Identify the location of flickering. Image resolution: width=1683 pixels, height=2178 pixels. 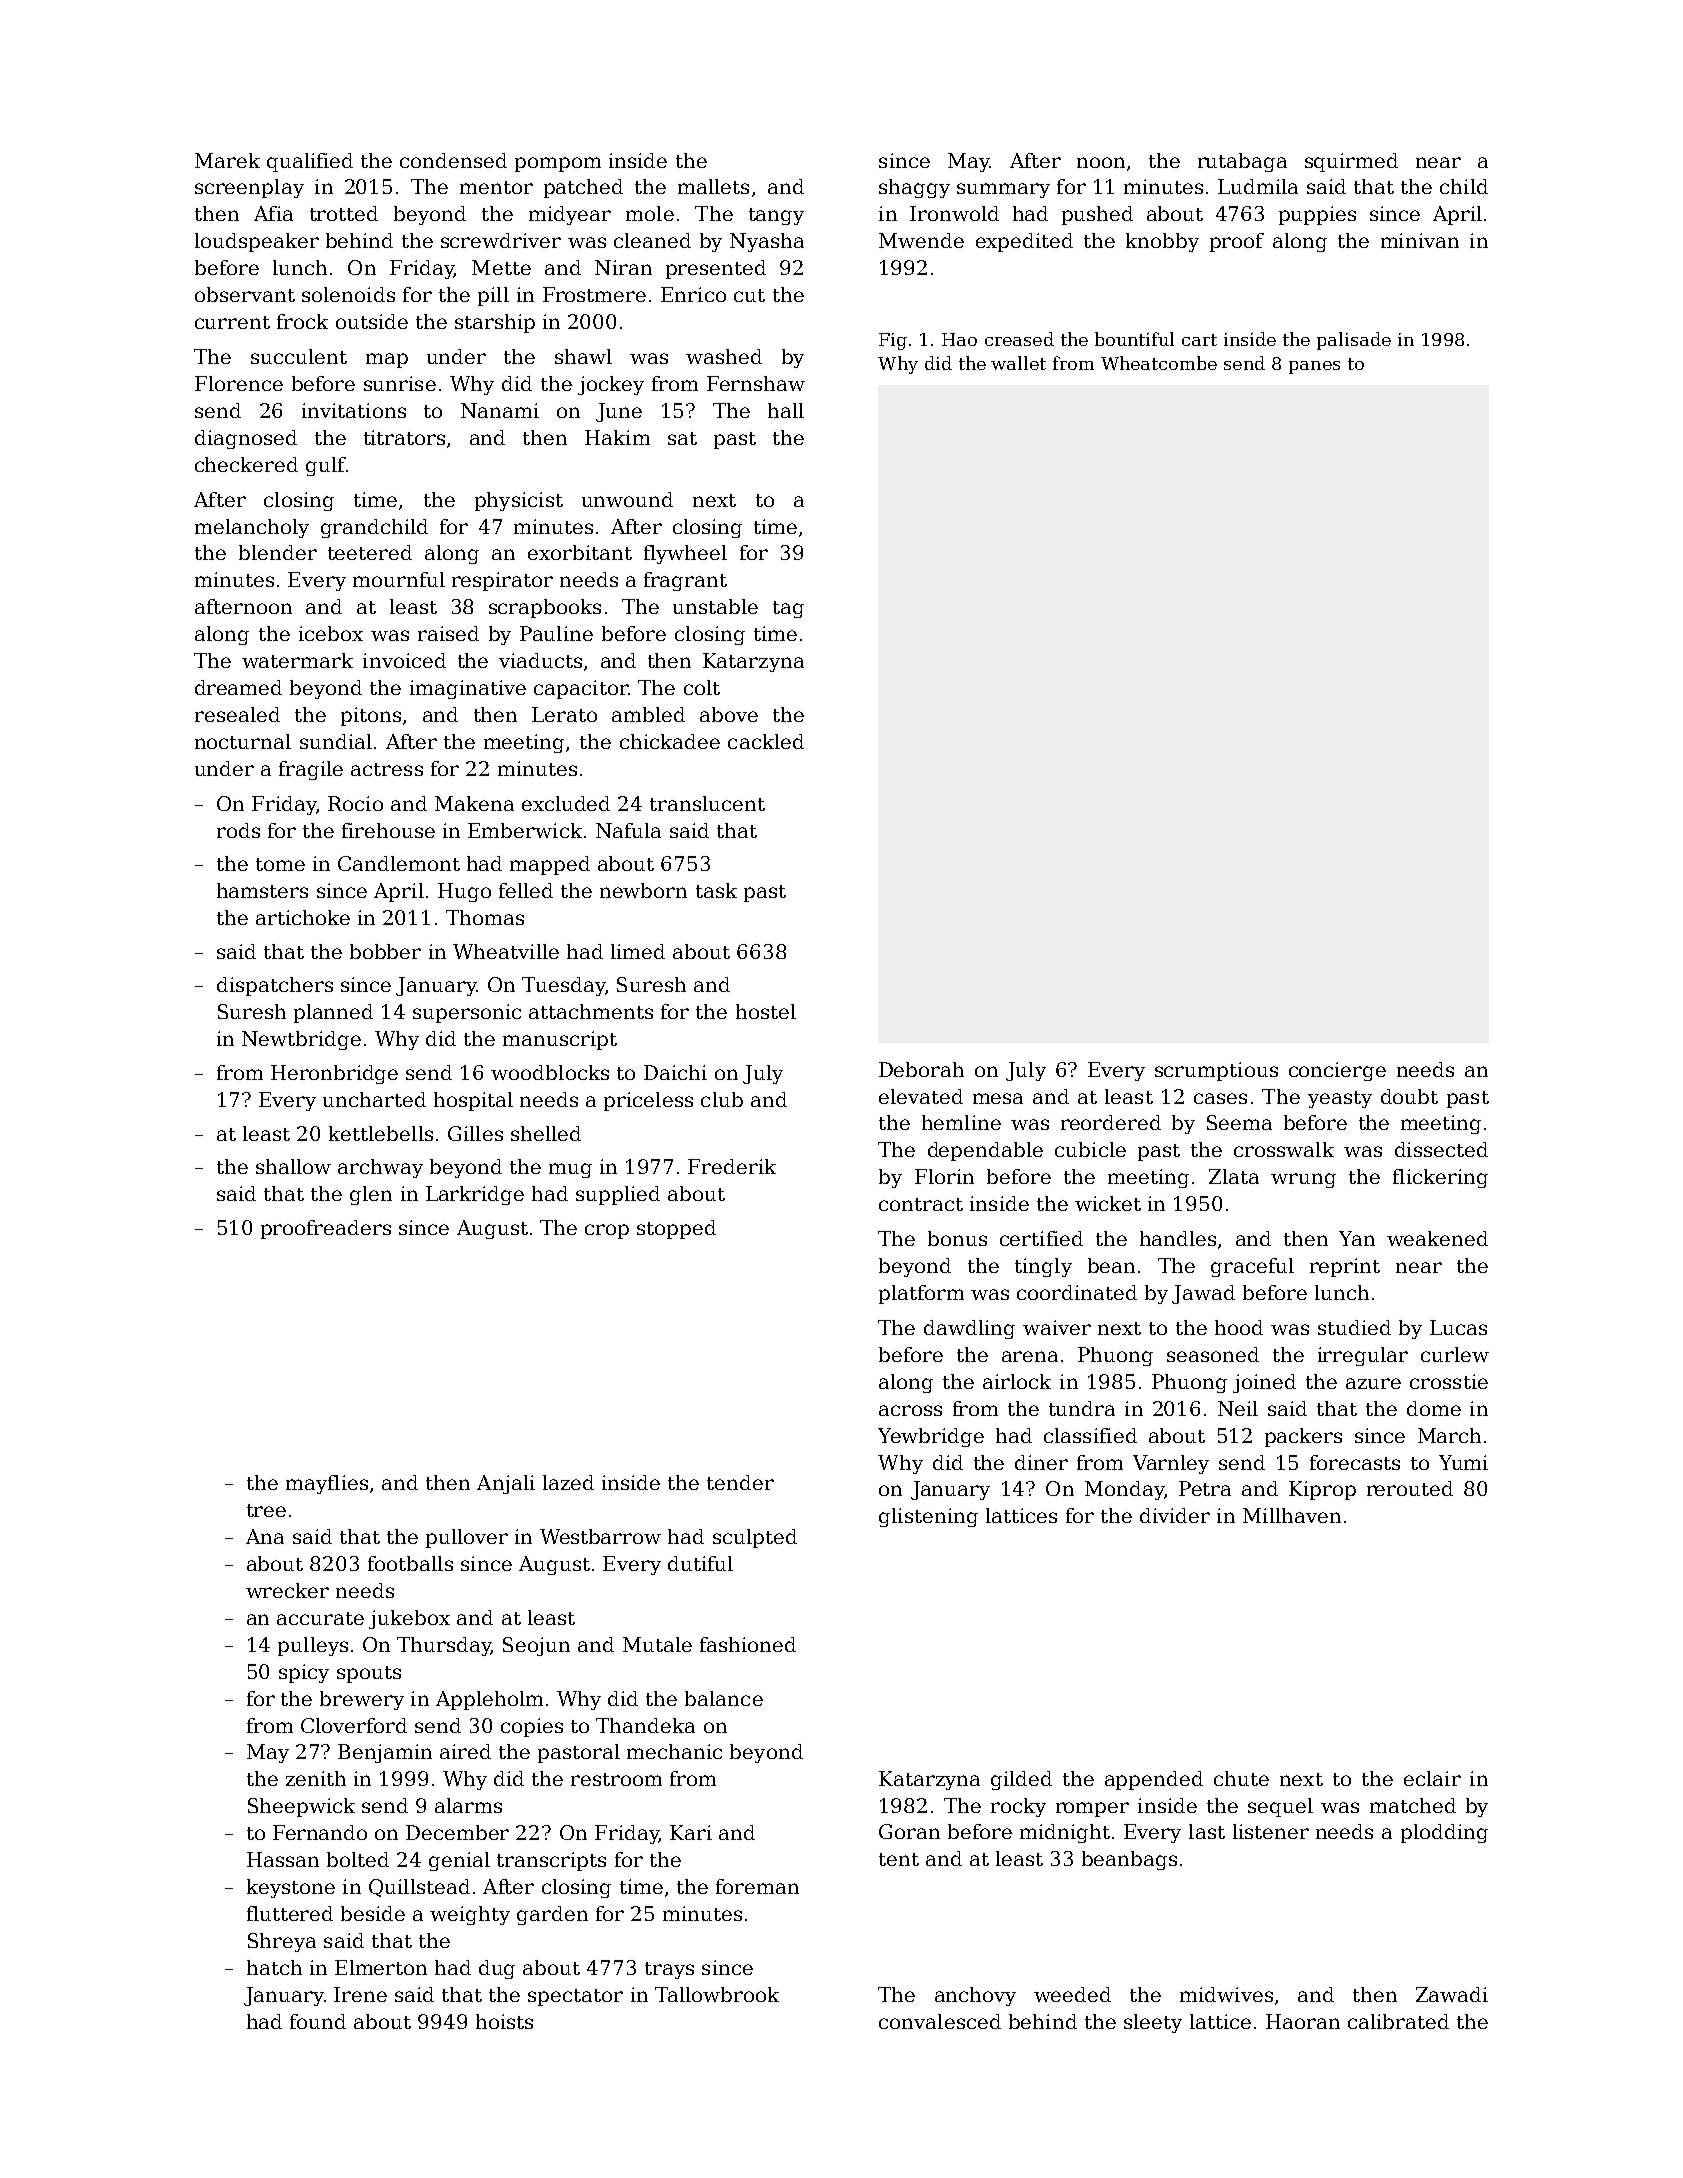
(1440, 1178).
